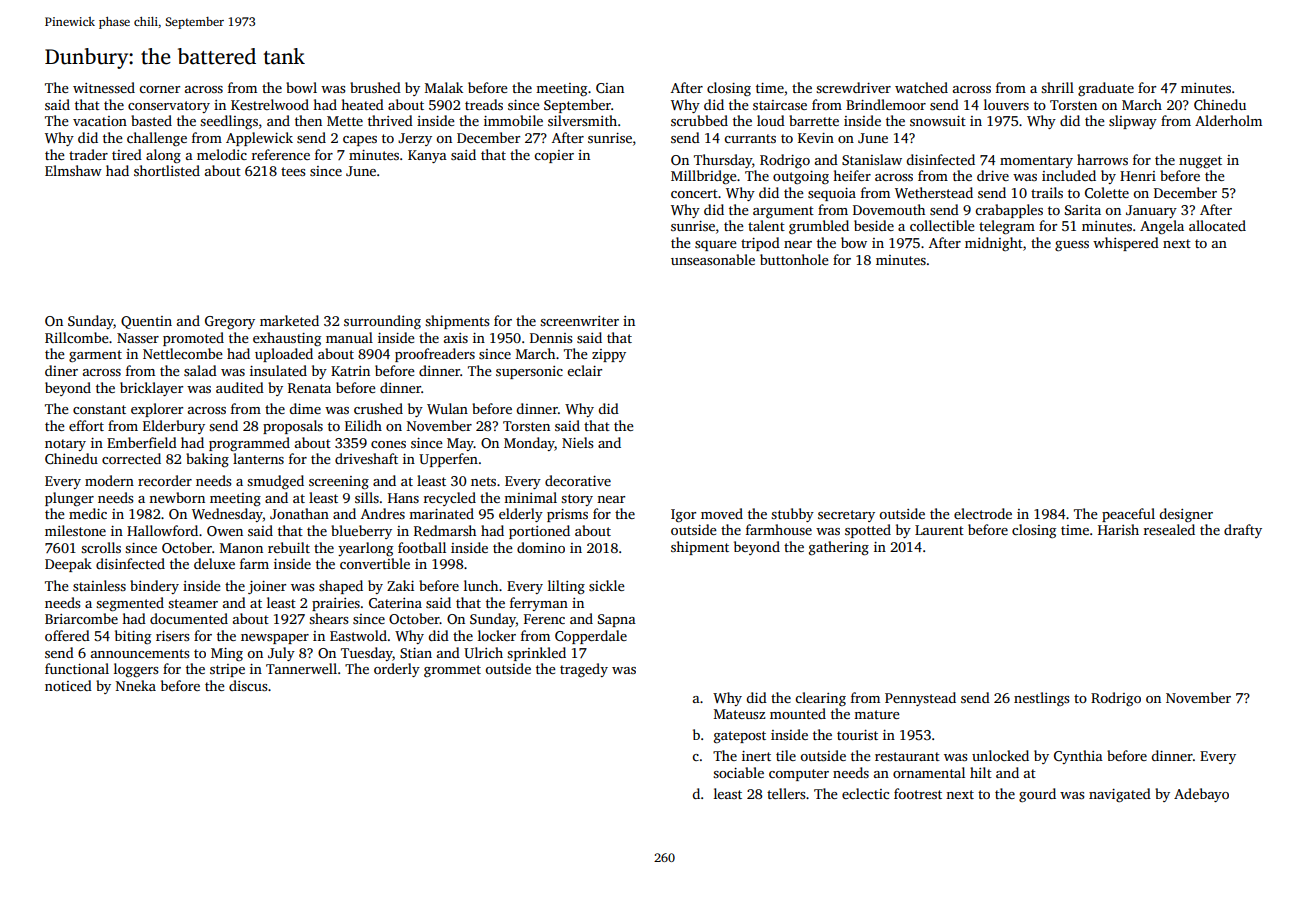 The height and width of the document is (924, 1308). I want to click on watched, so click(921, 87).
